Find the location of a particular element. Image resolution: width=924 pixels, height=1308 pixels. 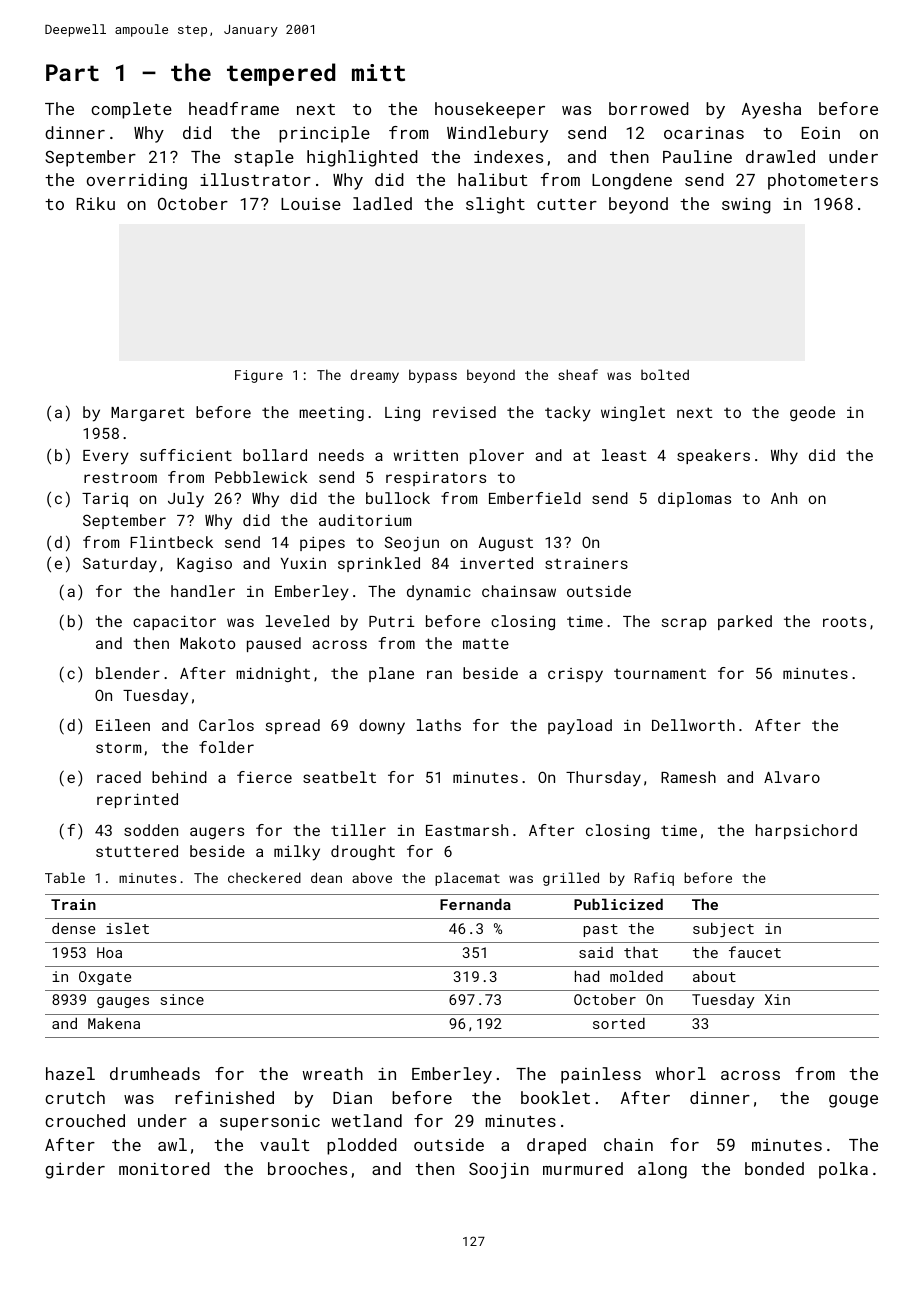

harpsichord is located at coordinates (806, 831).
